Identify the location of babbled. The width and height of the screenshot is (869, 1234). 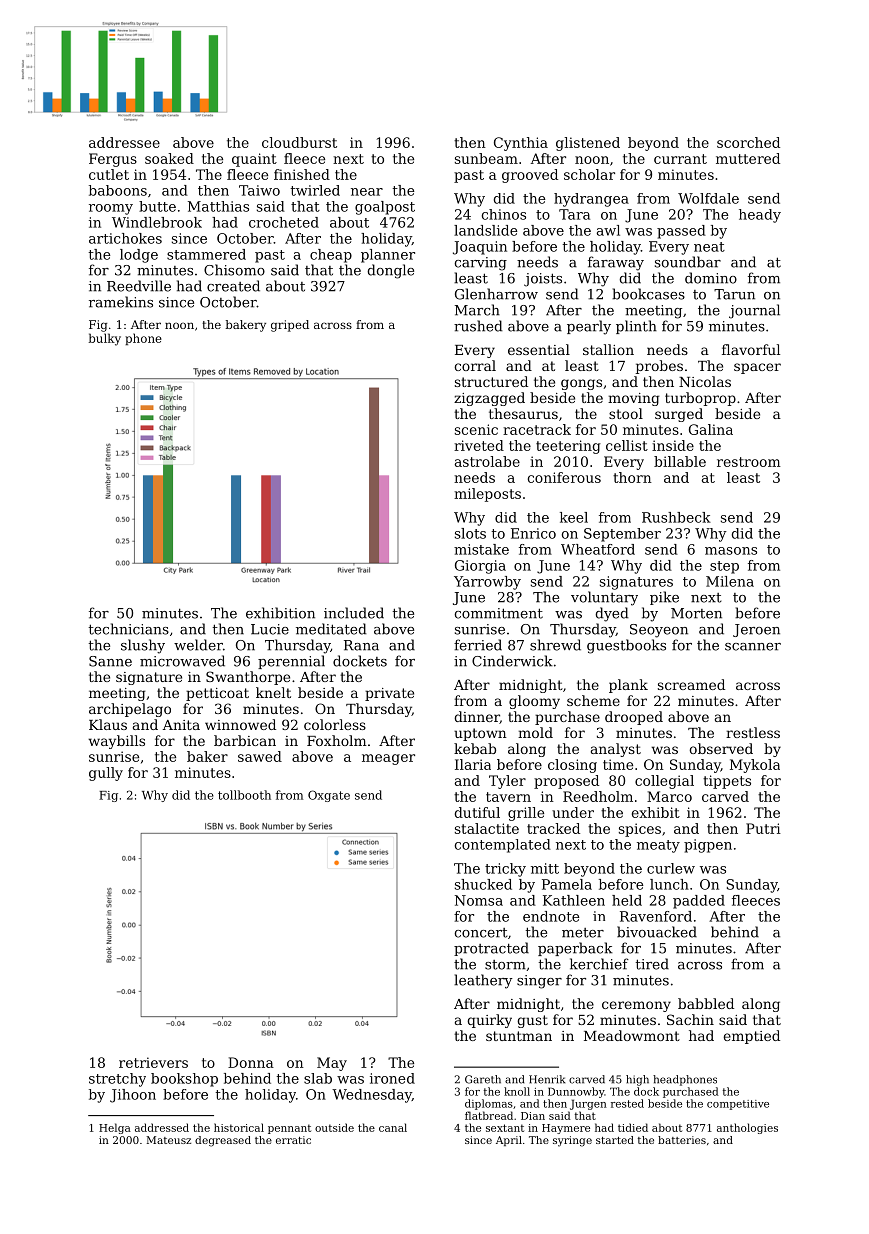
(706, 1003).
